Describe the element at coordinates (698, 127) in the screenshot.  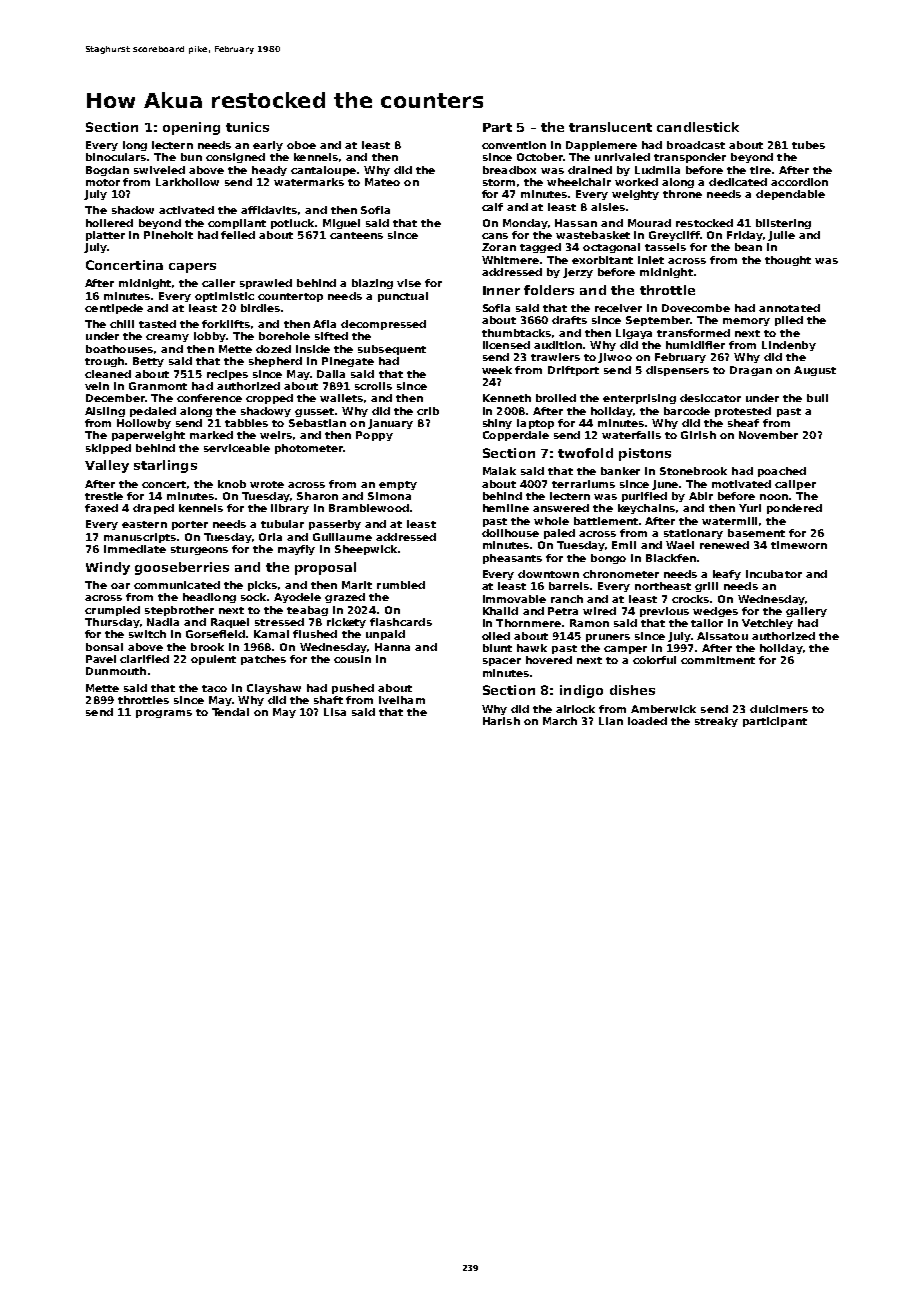
I see `candlestick` at that location.
